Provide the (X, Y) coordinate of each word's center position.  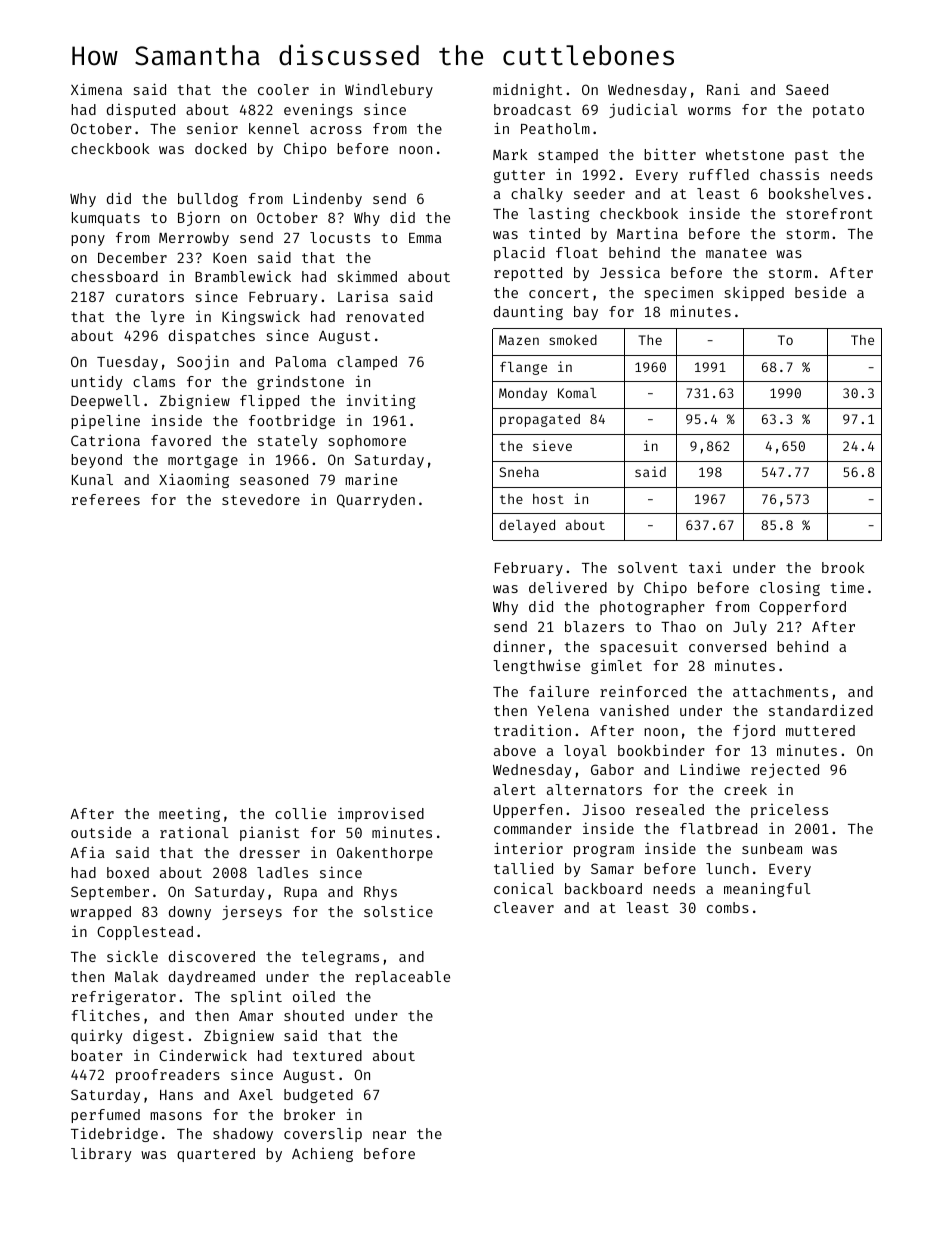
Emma (425, 238)
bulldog (208, 200)
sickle (132, 956)
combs (728, 907)
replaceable (402, 978)
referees (106, 499)
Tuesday (127, 363)
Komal (577, 393)
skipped (754, 293)
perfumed (105, 1116)
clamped (367, 363)
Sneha (519, 472)
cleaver (524, 907)
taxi (705, 567)
